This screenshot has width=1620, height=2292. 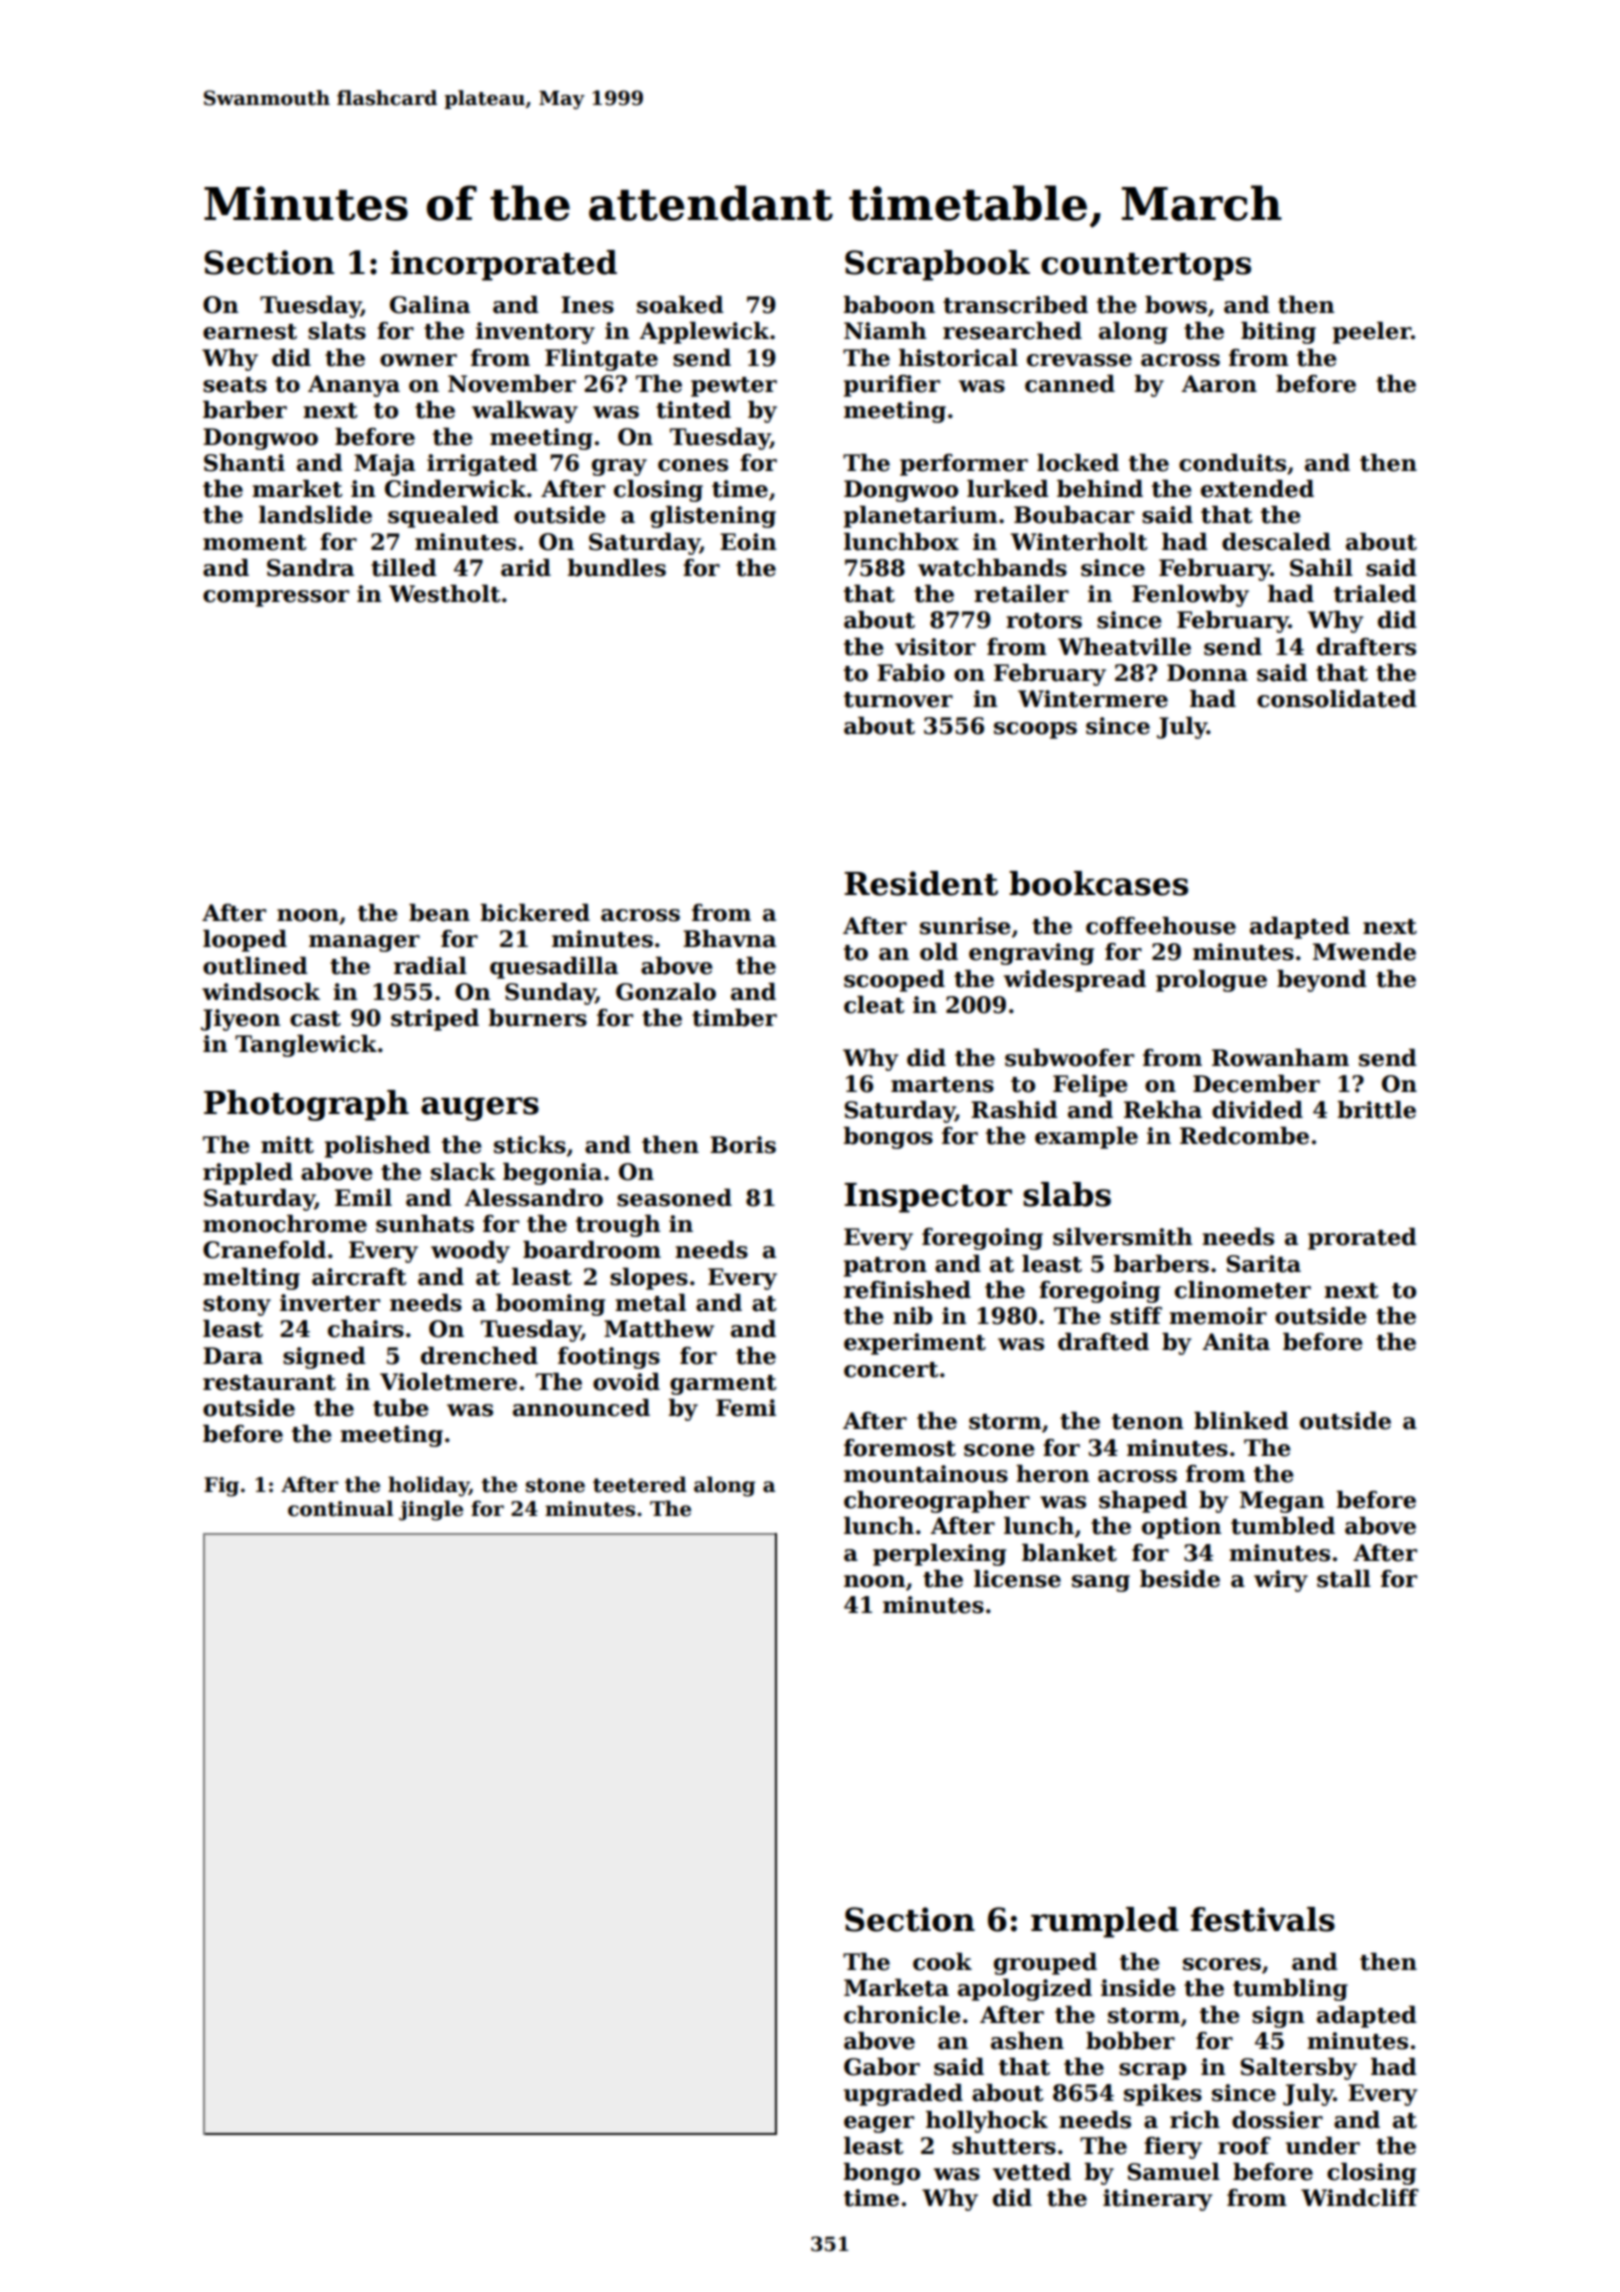 I want to click on consolidated, so click(x=1337, y=699).
